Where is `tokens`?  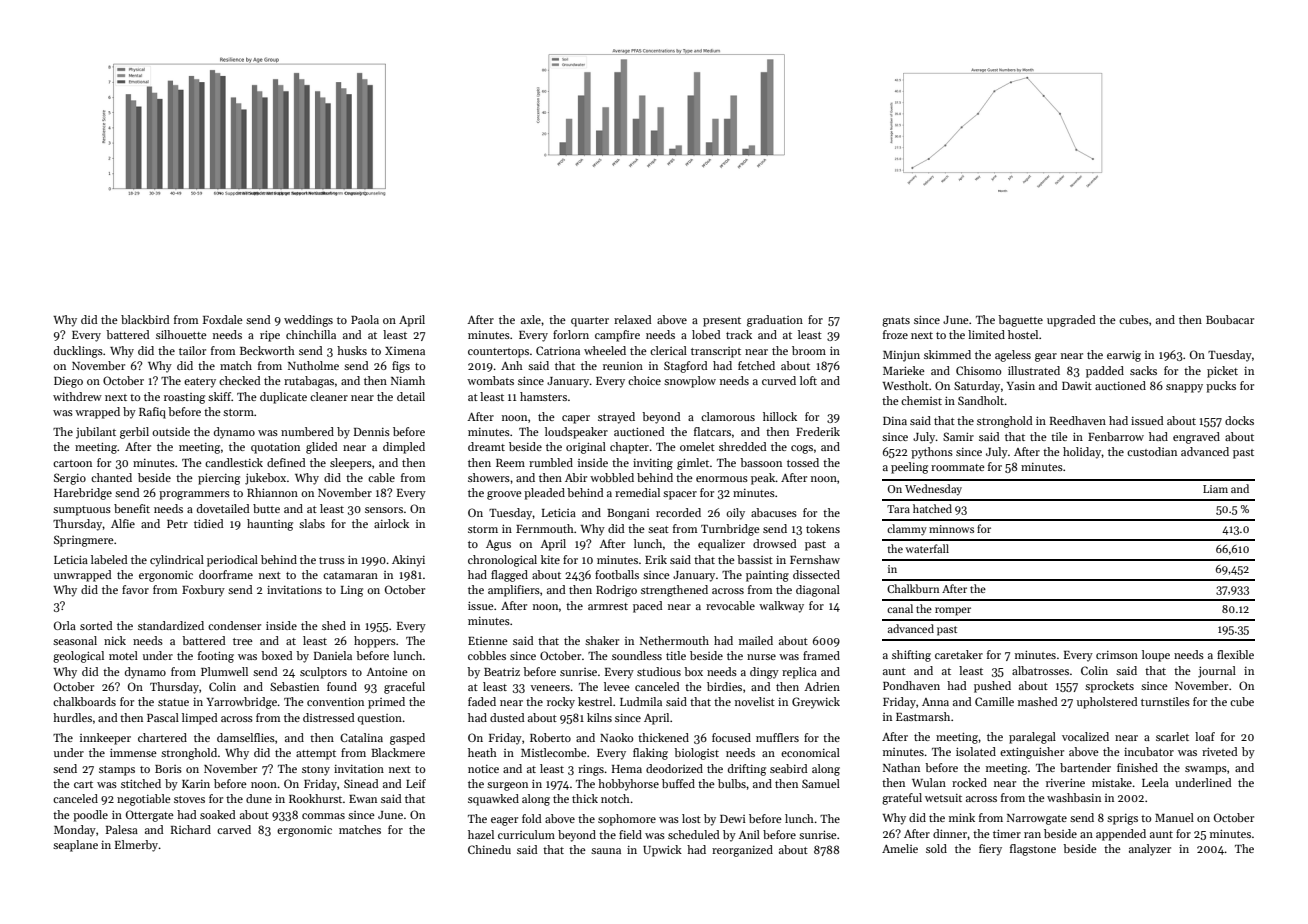
tokens is located at coordinates (823, 528).
